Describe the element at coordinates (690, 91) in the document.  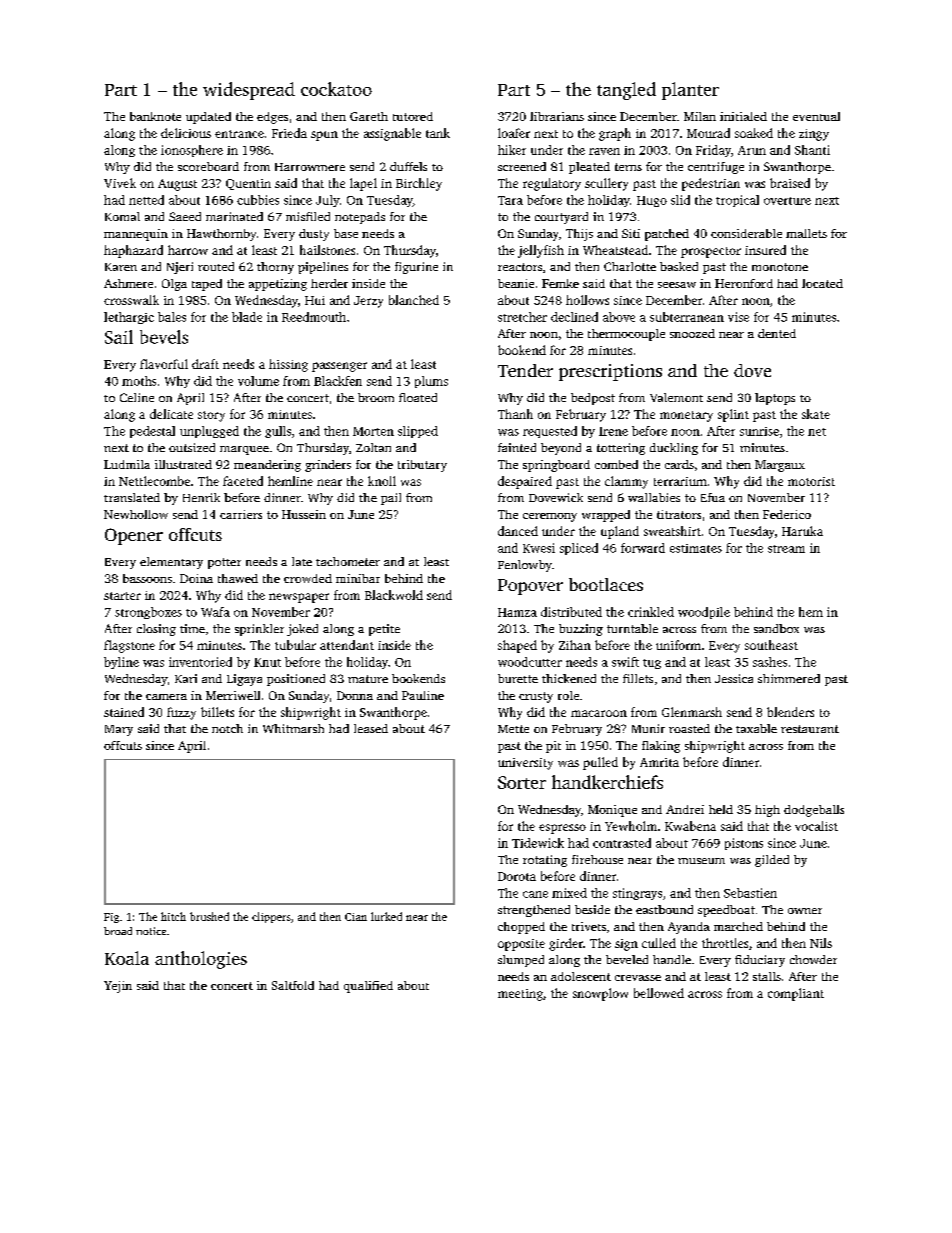
I see `planter` at that location.
